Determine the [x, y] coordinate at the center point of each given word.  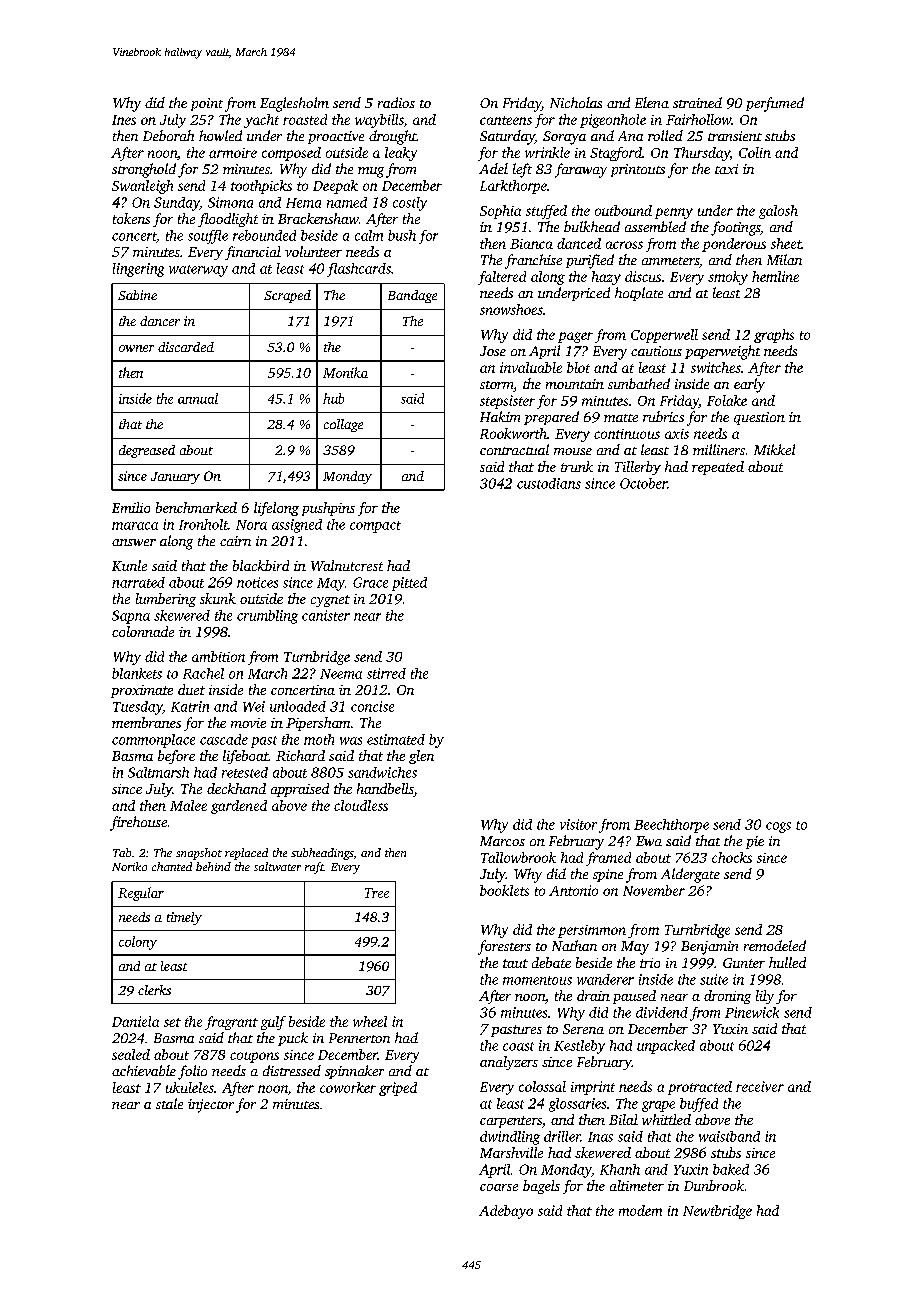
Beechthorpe [671, 826]
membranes [146, 722]
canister [326, 615]
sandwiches [382, 772]
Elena [652, 102]
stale [169, 1103]
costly [410, 204]
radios [396, 102]
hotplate [639, 294]
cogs [778, 827]
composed [291, 154]
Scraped [287, 296]
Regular [141, 894]
